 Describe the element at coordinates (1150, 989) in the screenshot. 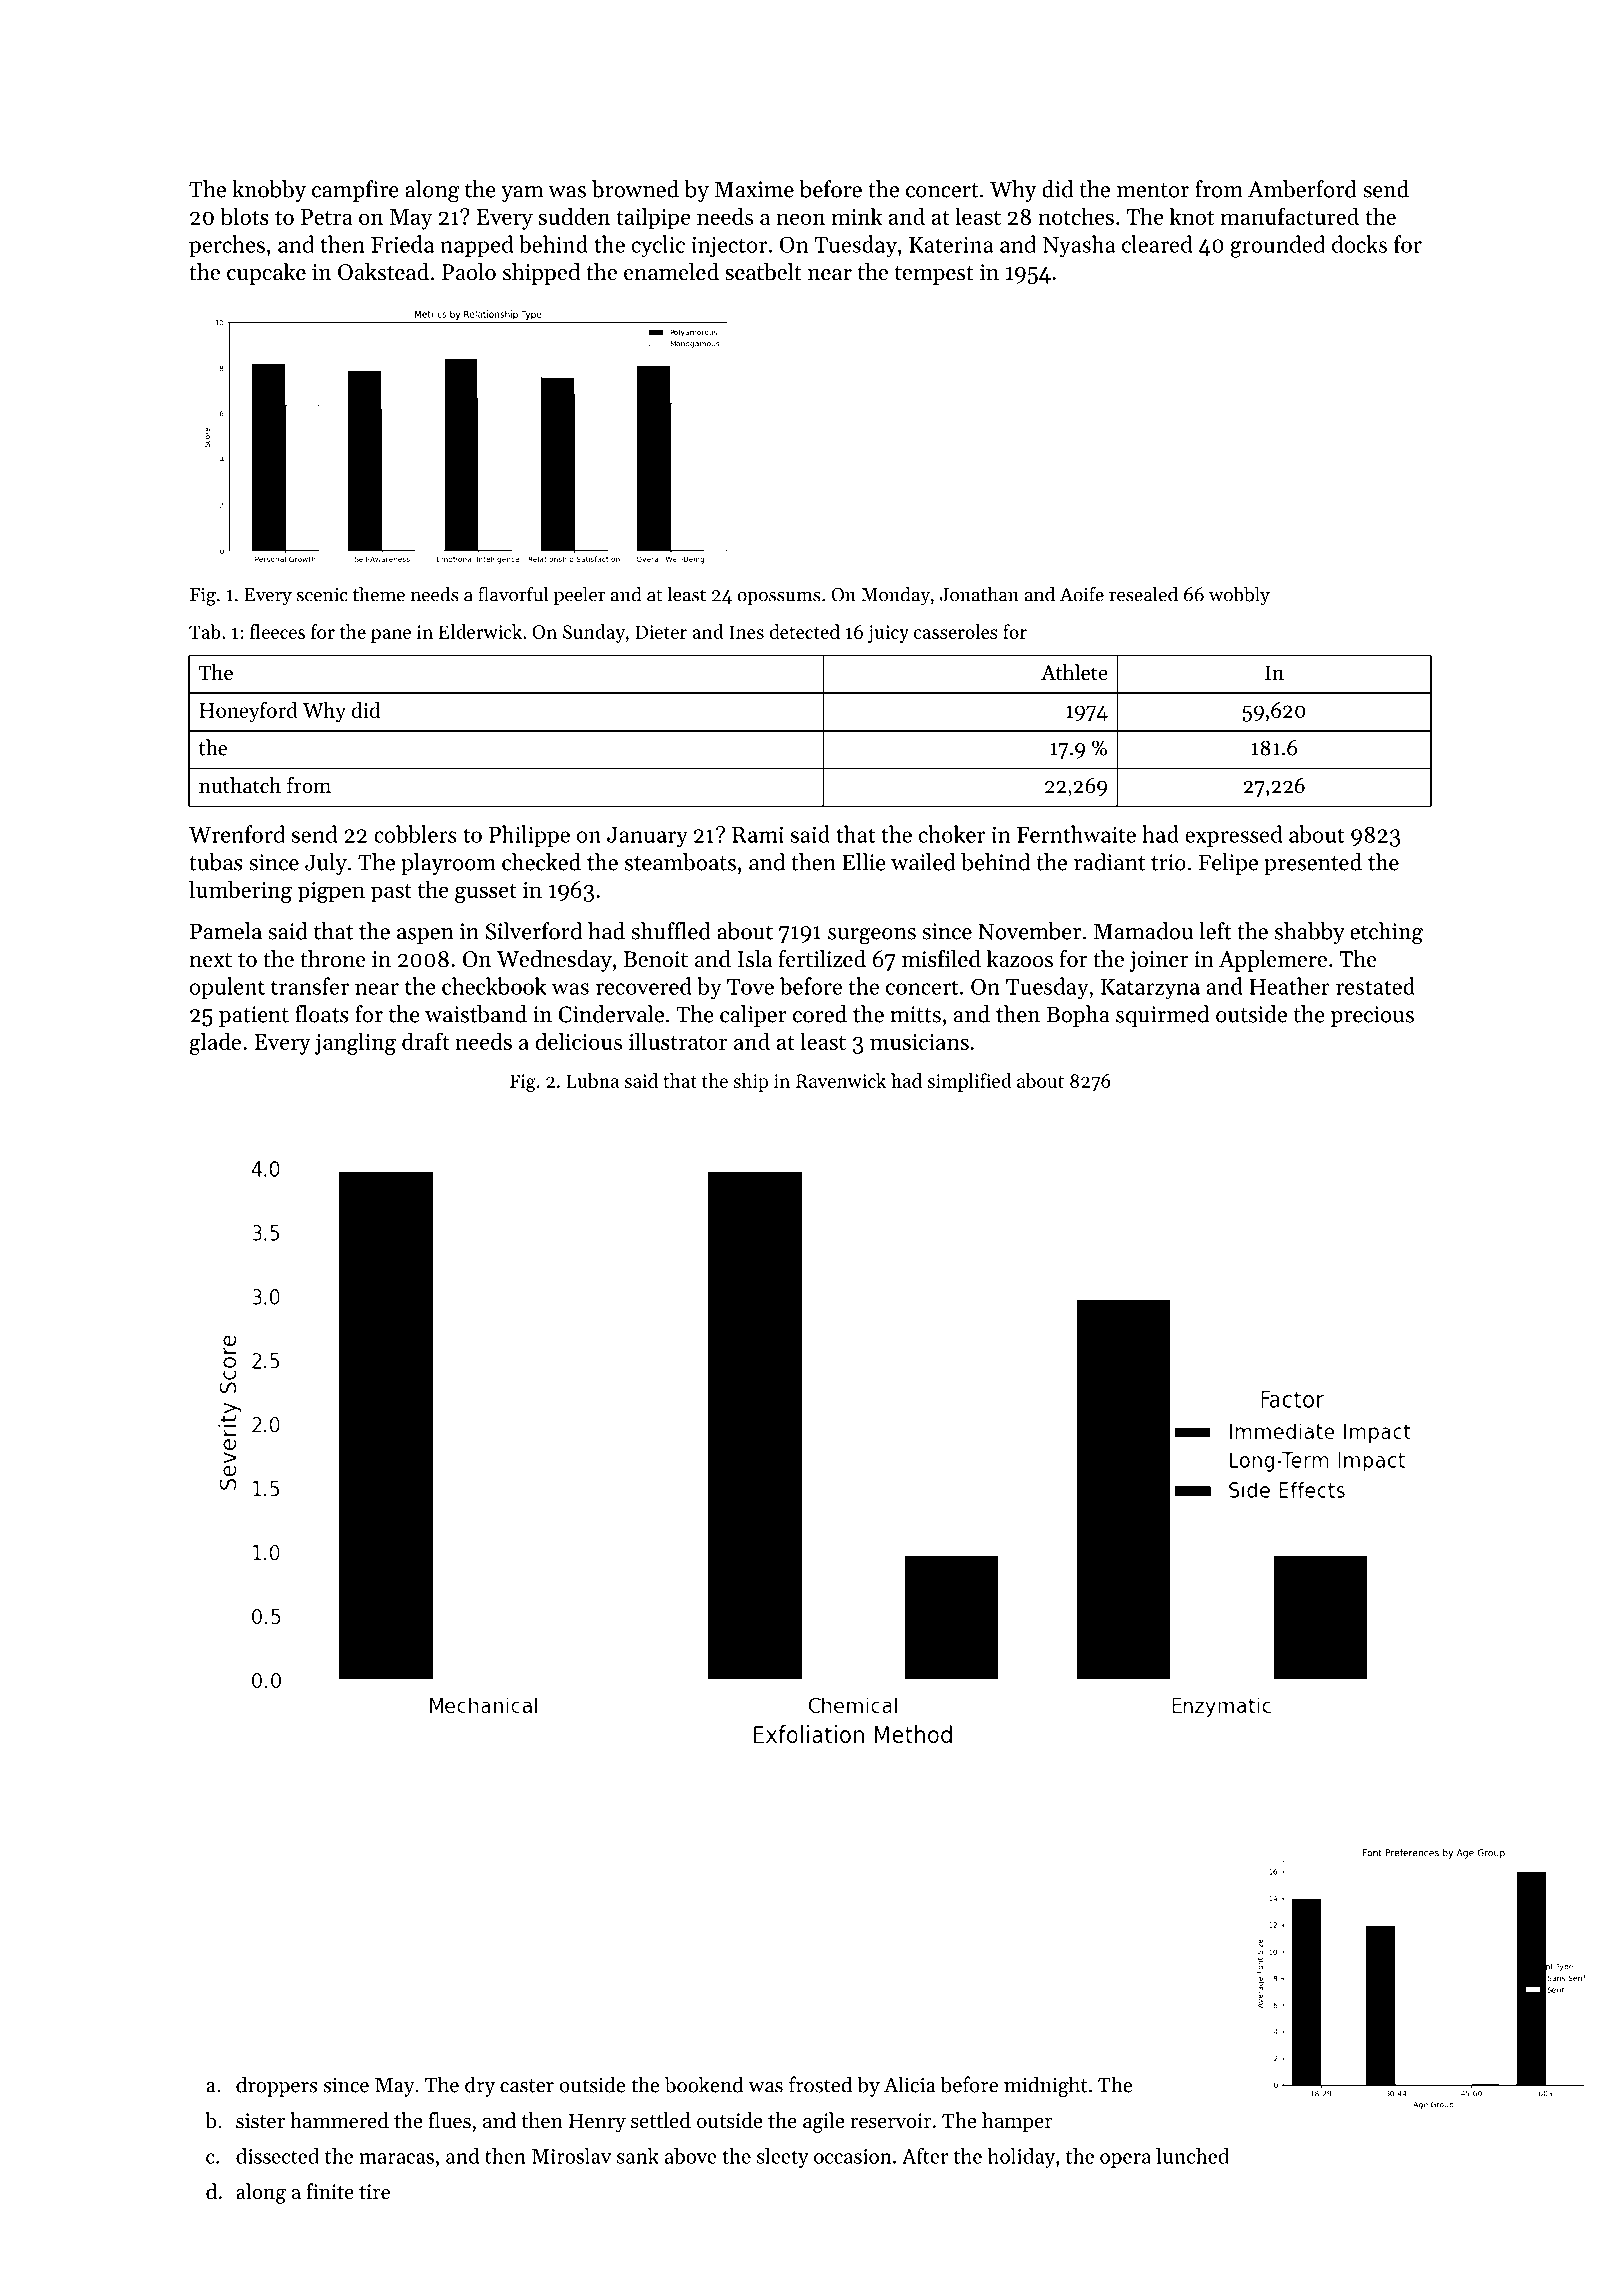

I see `Katarzyna` at that location.
